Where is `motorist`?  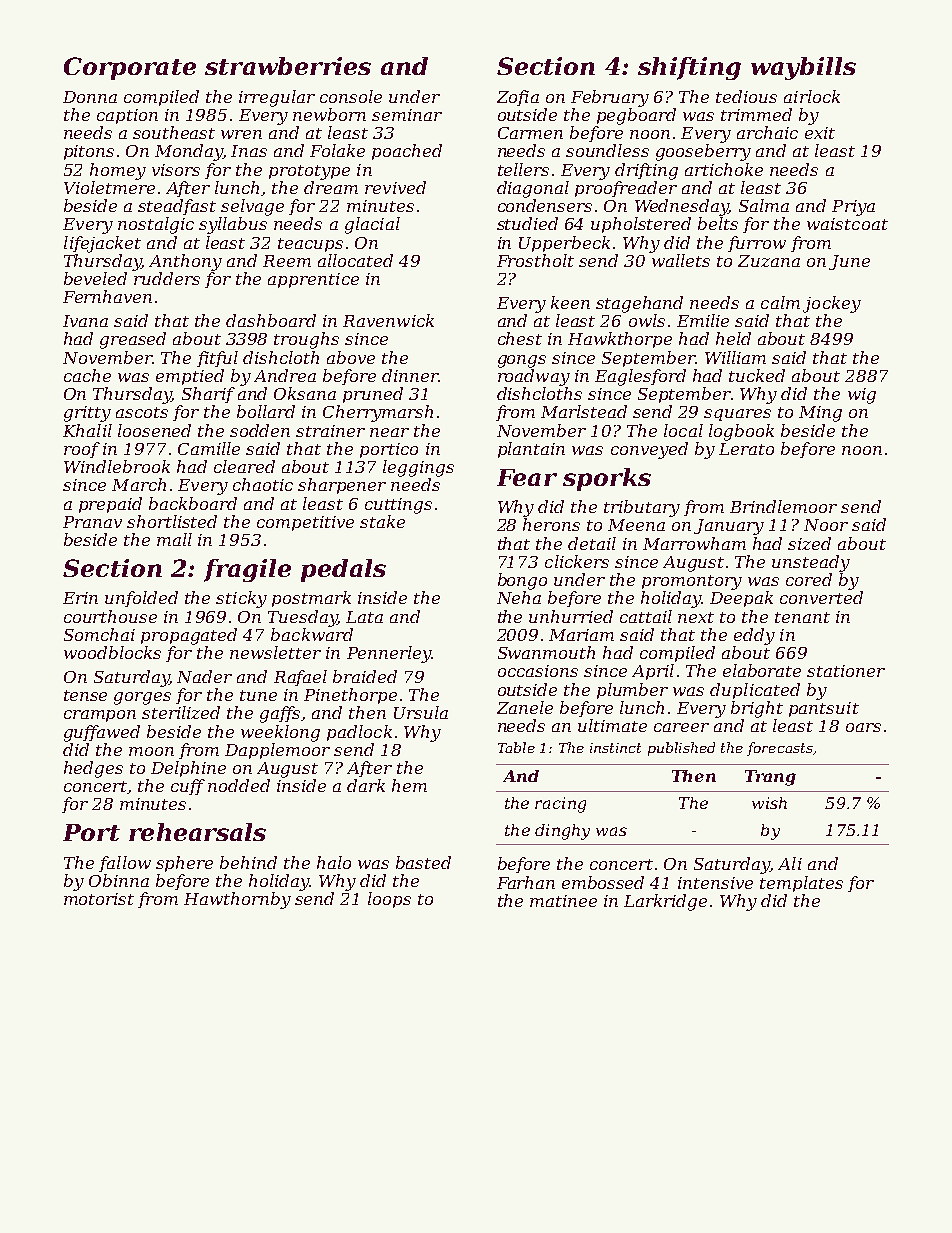
motorist is located at coordinates (99, 899).
